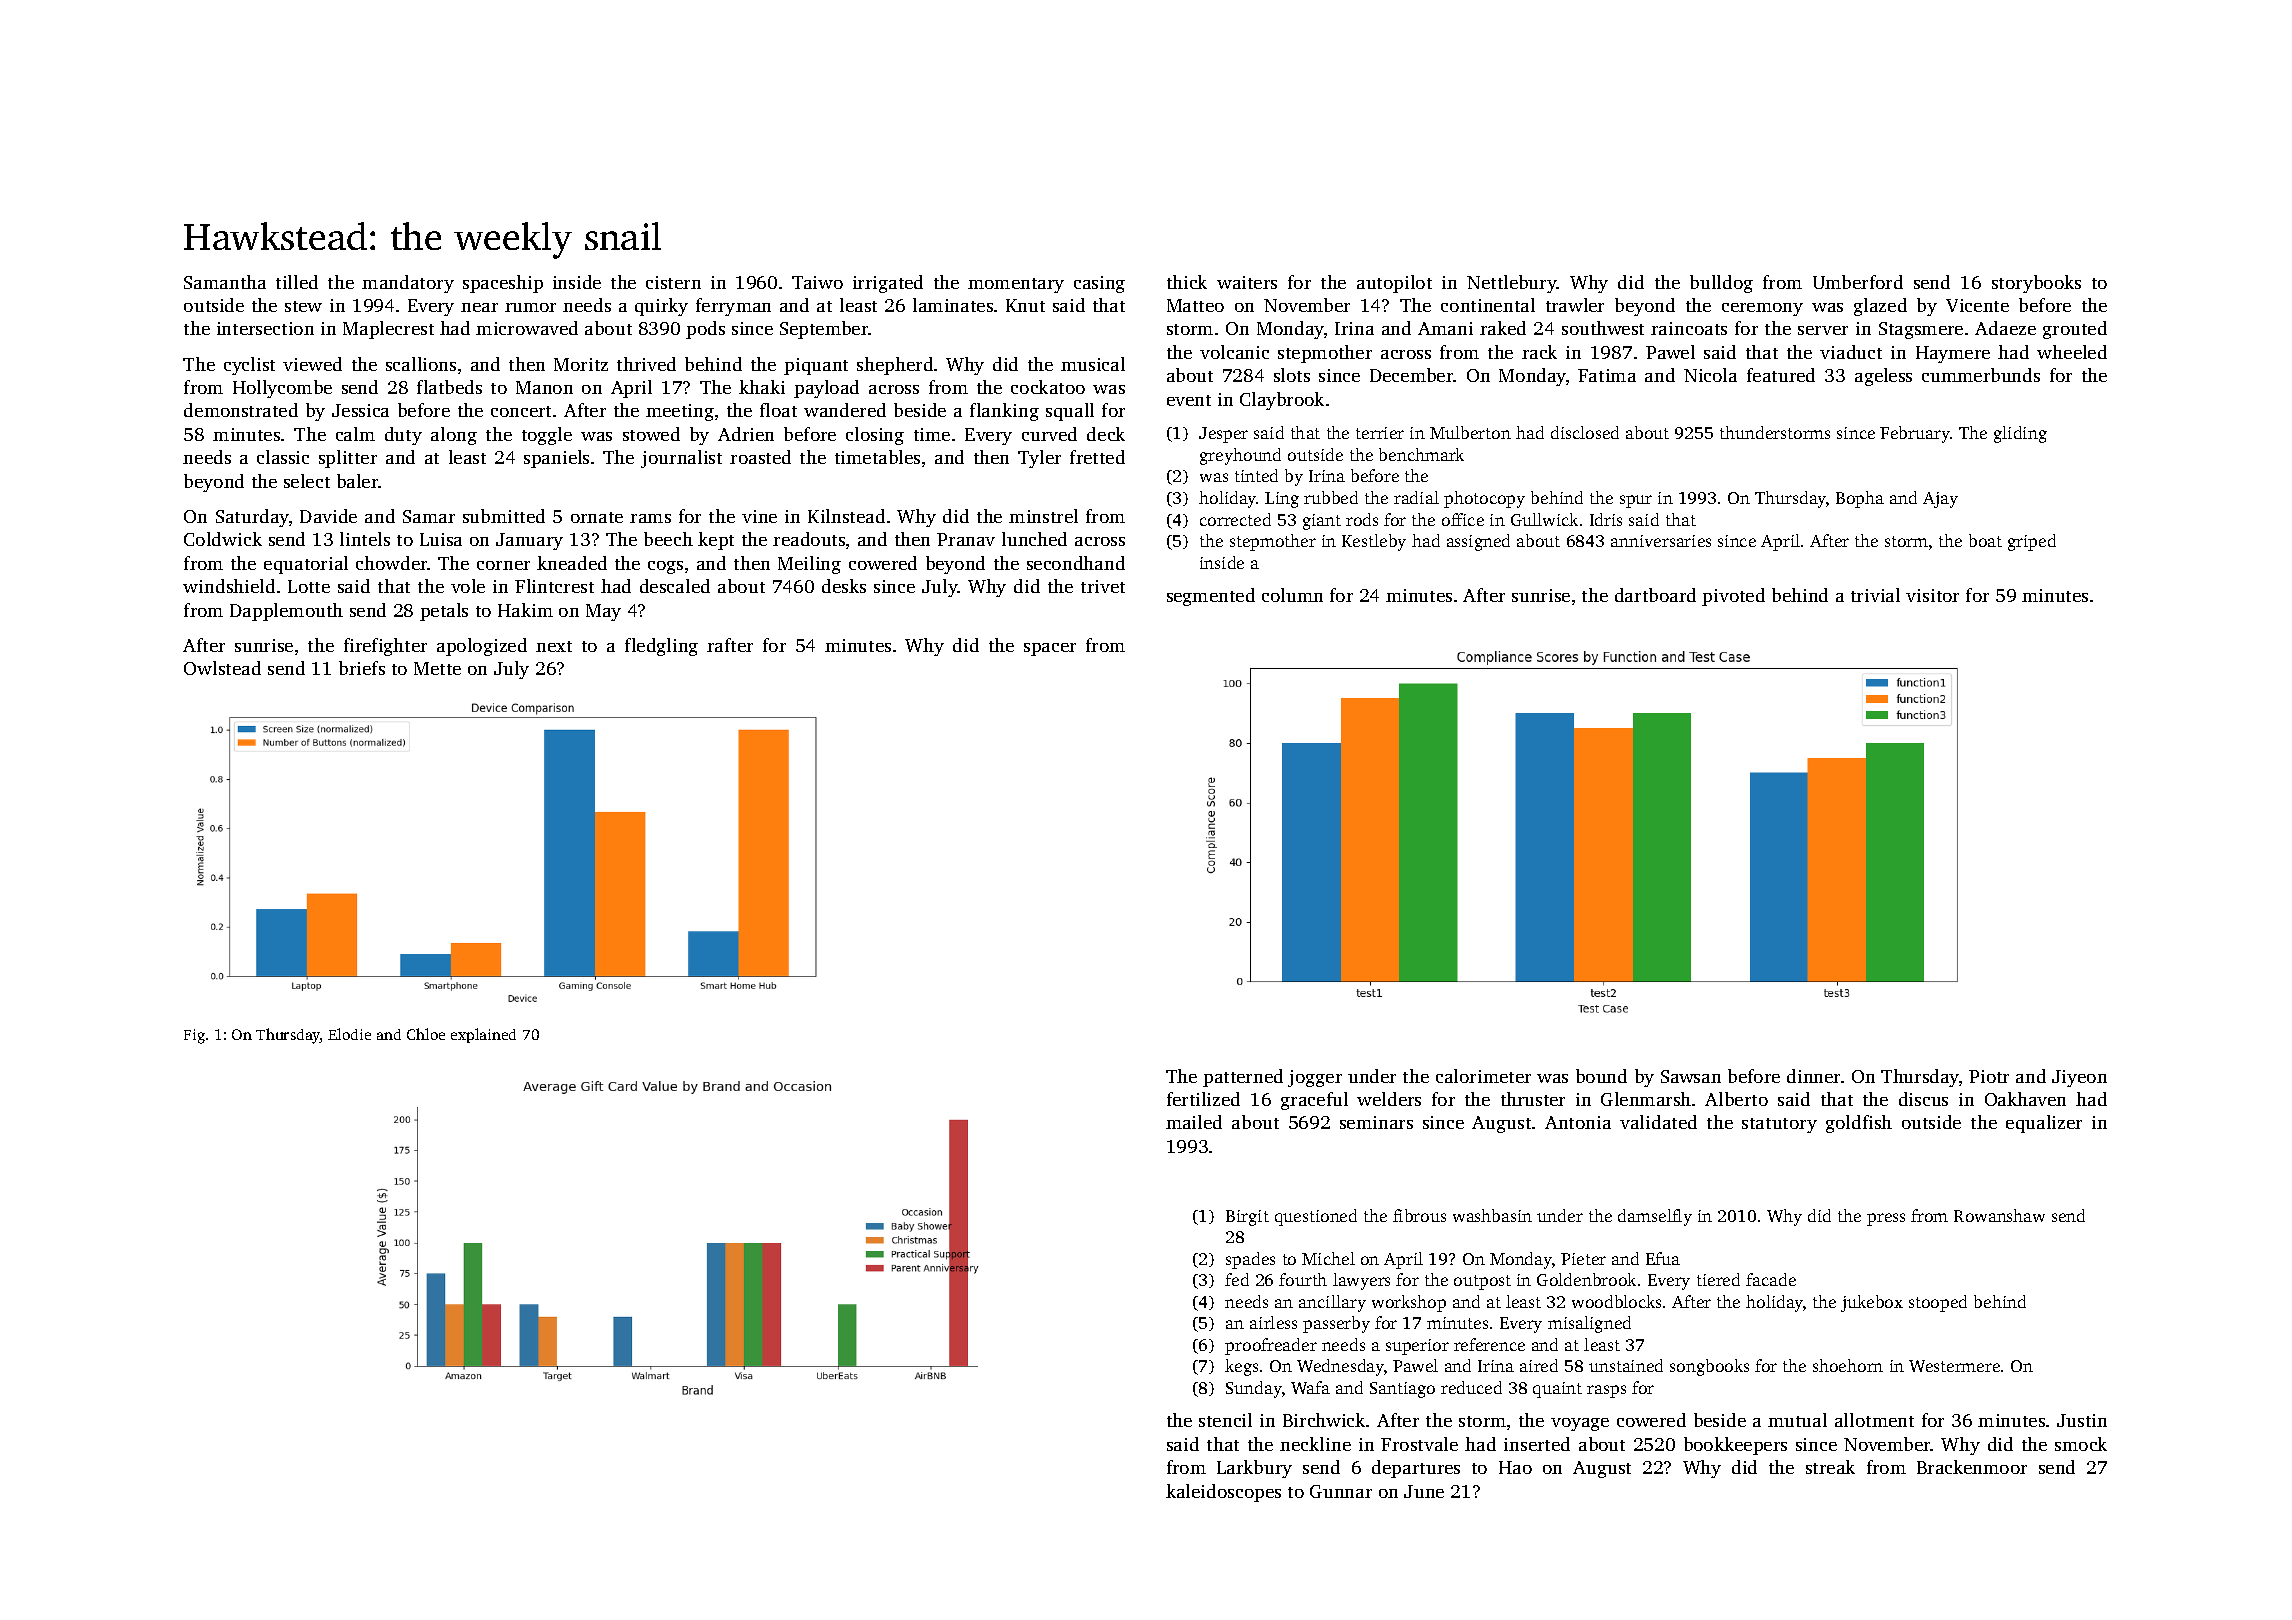 This image has height=1620, width=2292. I want to click on Dapplemouth, so click(286, 612).
